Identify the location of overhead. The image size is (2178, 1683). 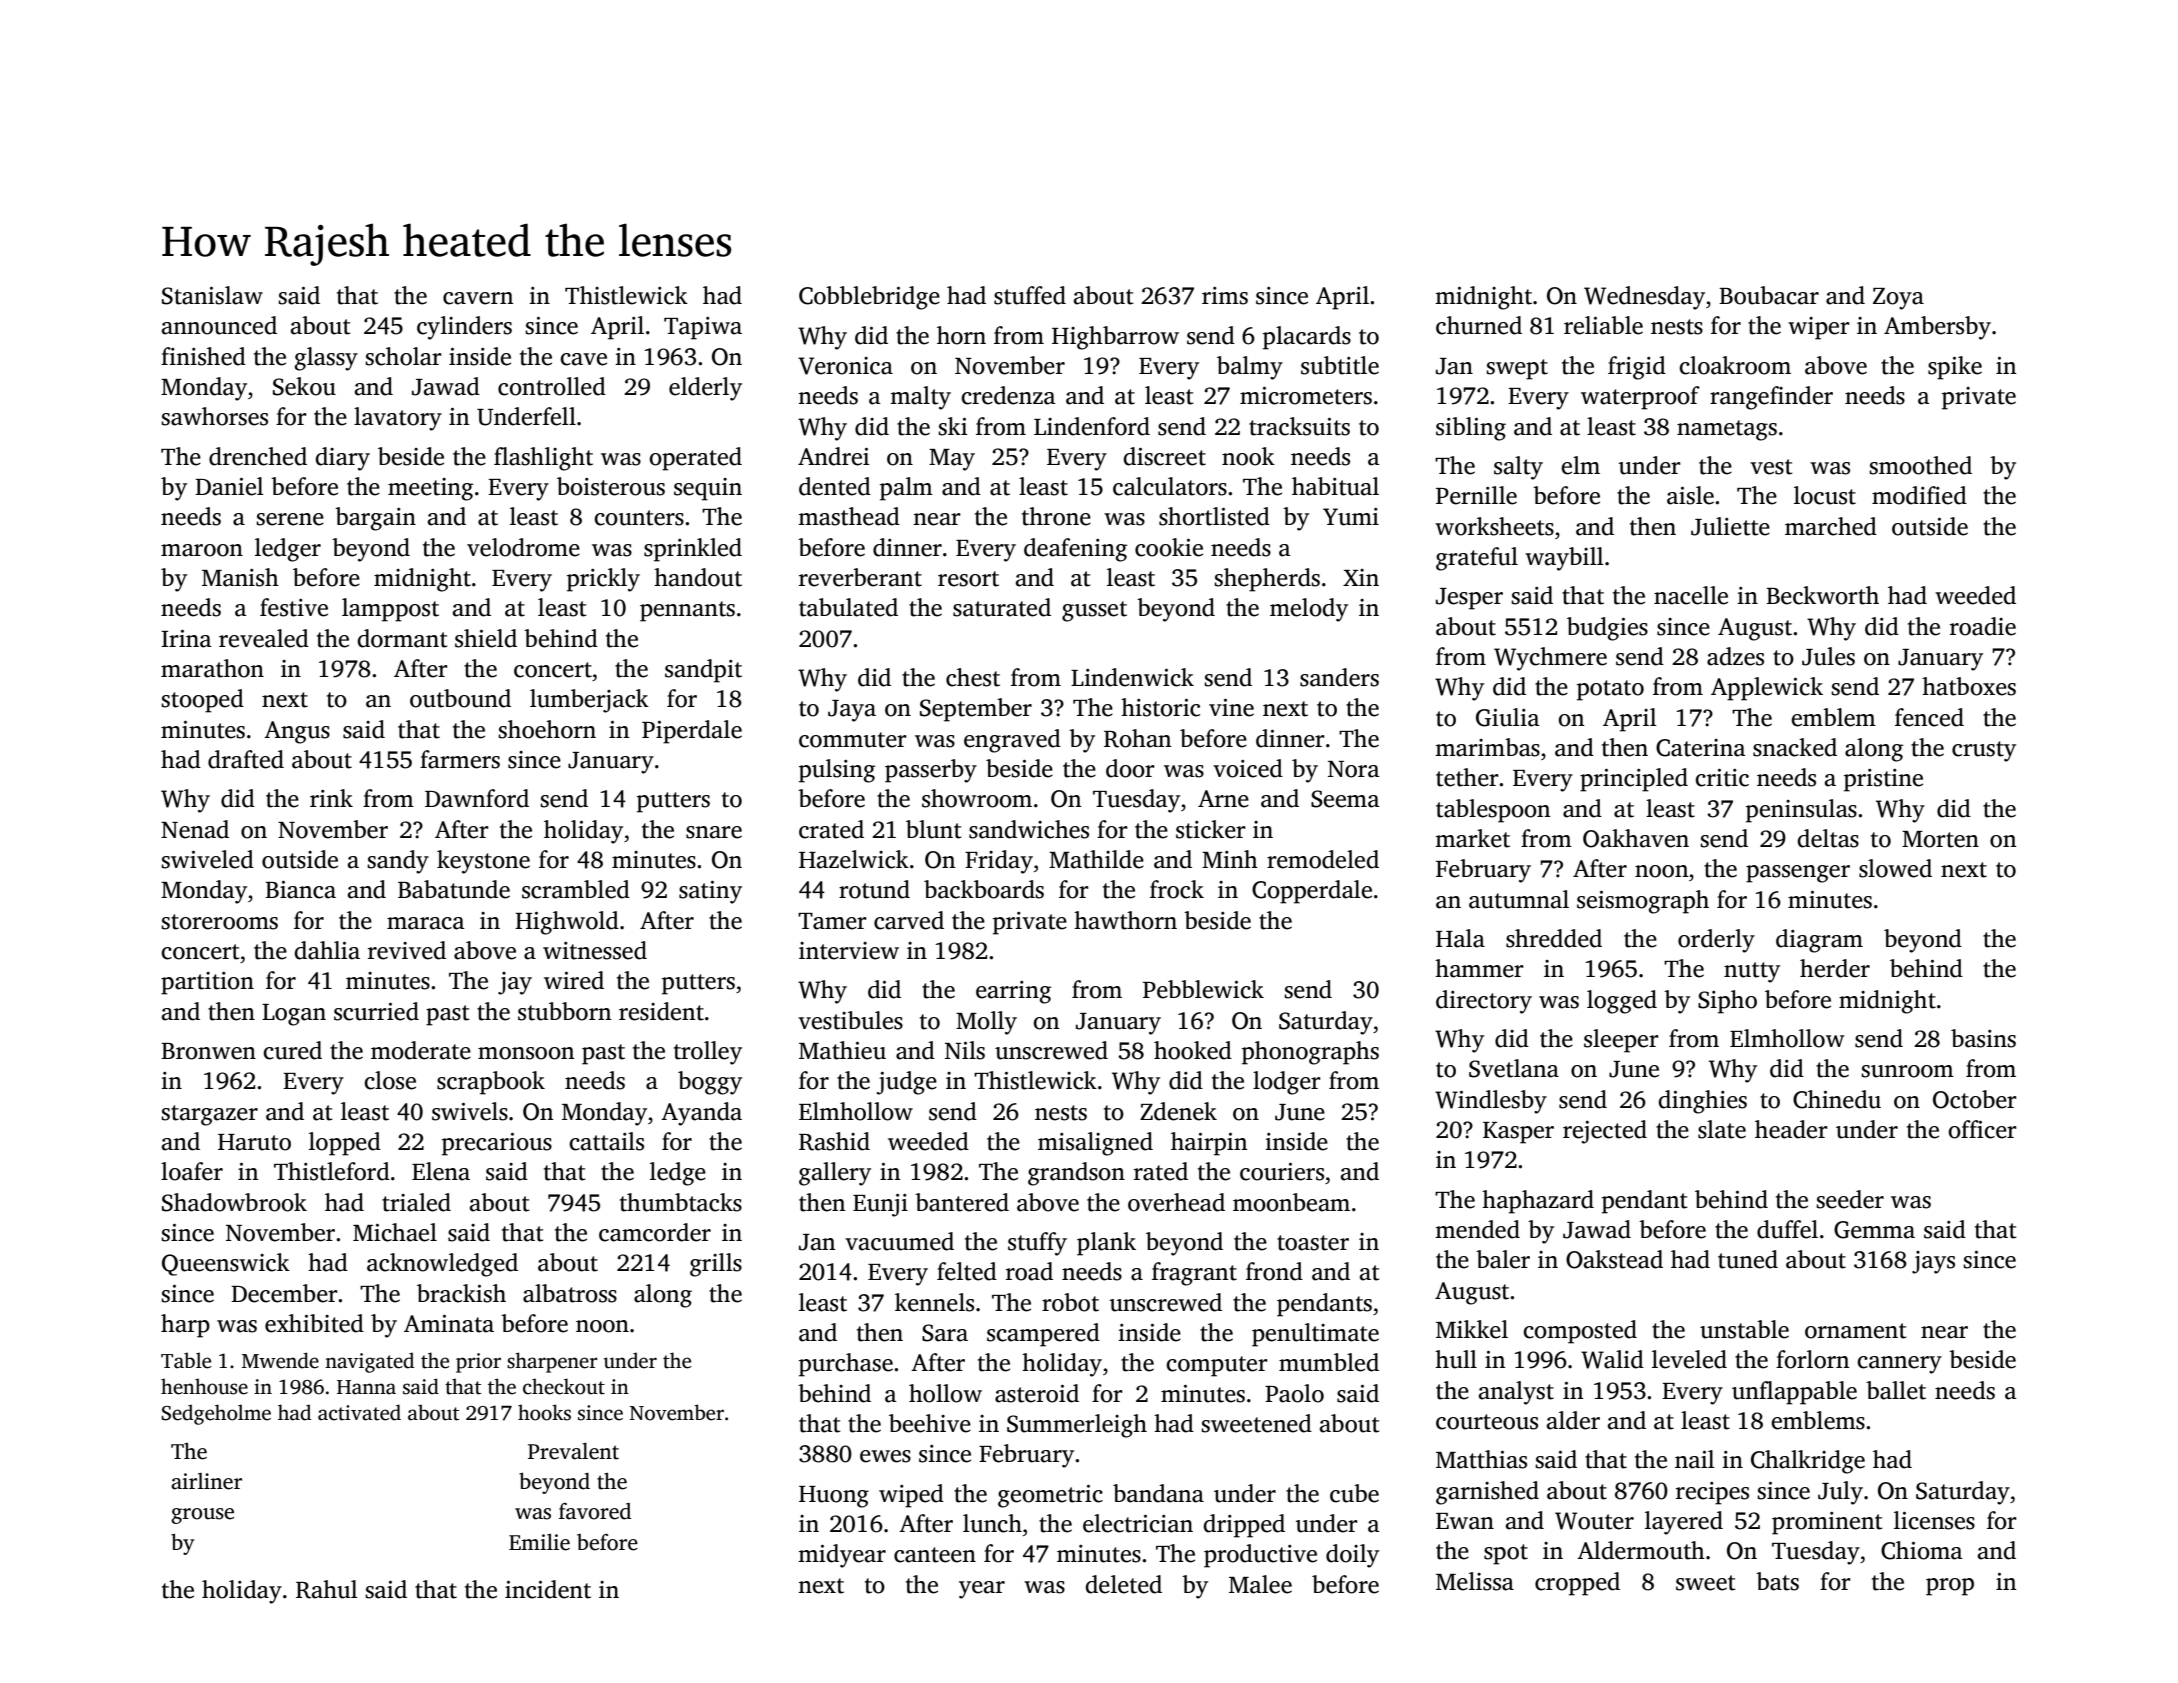
(1176, 1202).
